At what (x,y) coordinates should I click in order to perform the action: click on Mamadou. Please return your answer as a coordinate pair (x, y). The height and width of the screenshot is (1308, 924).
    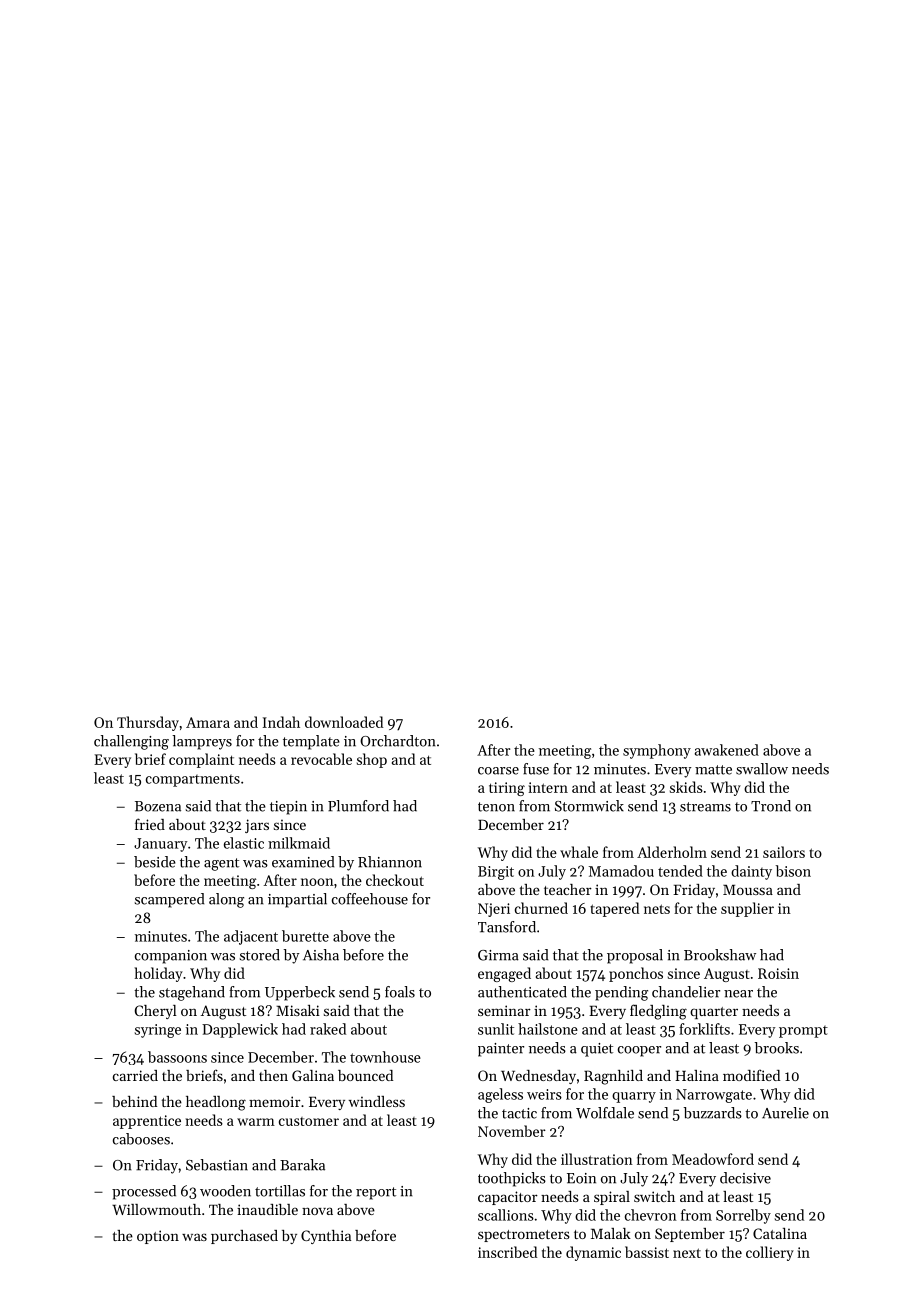
    Looking at the image, I should click on (621, 871).
